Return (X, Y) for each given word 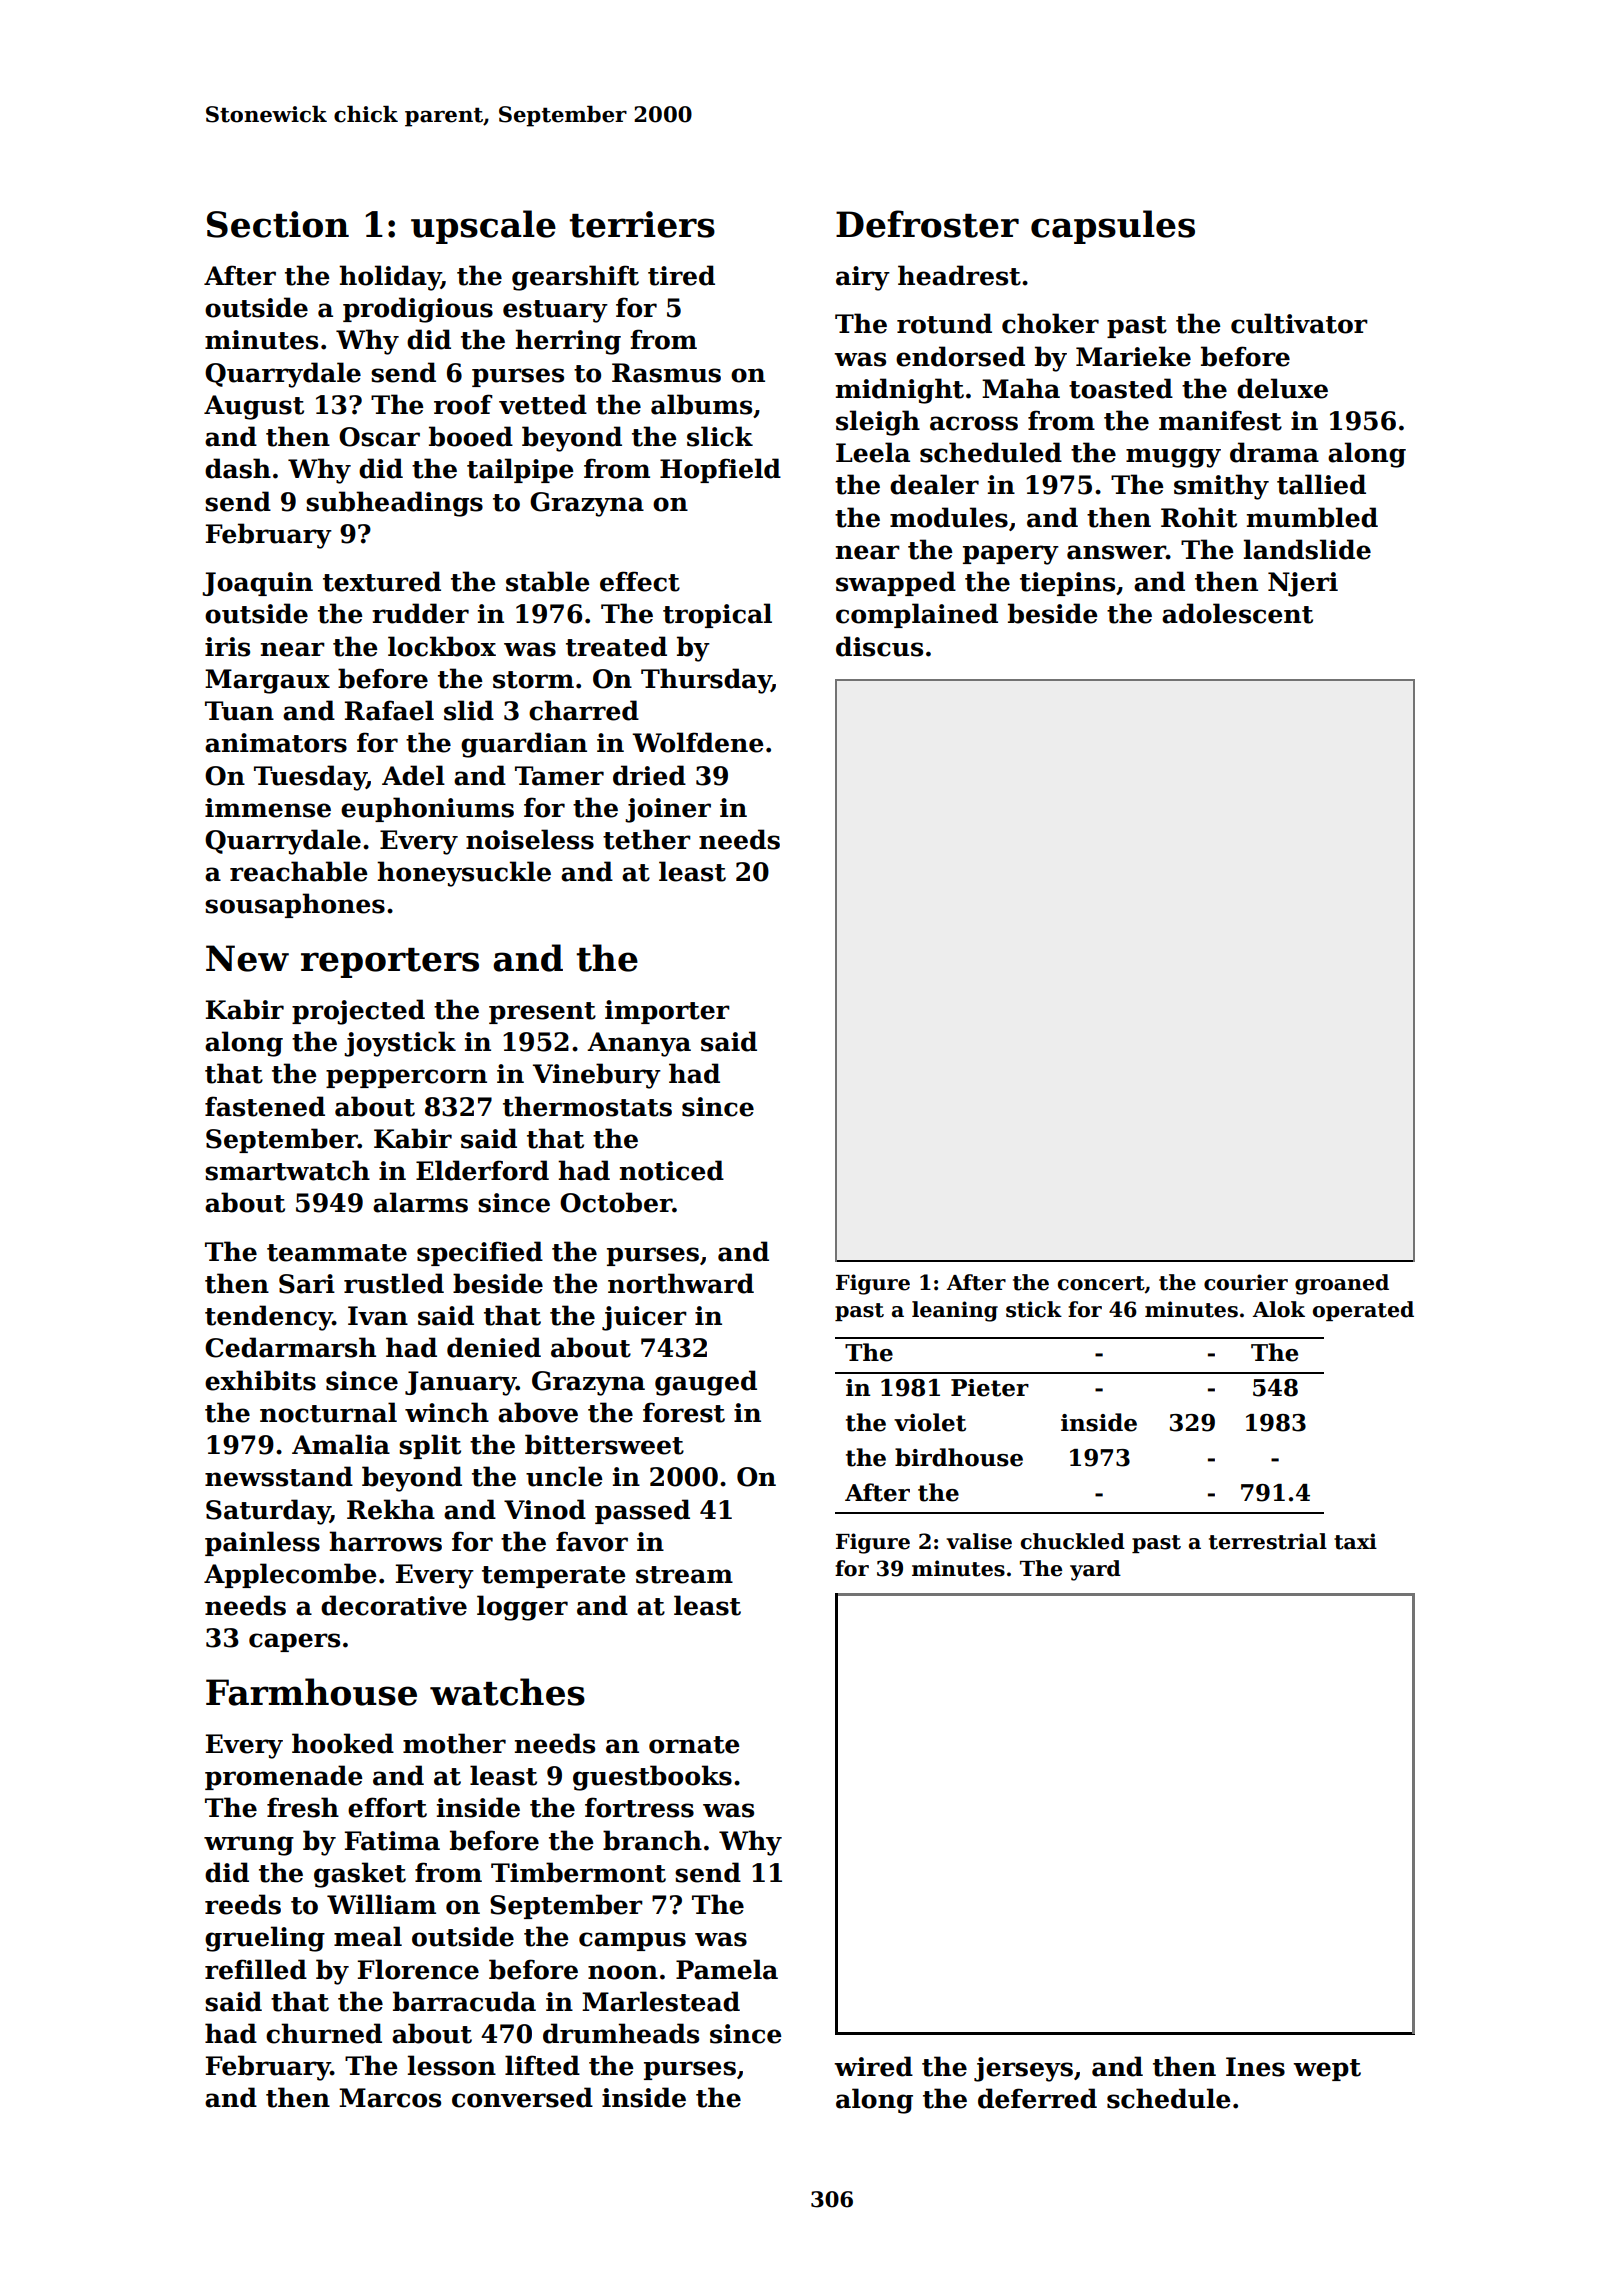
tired (681, 275)
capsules (1113, 227)
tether (647, 839)
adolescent (1237, 613)
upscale (483, 227)
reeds (243, 1904)
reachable (299, 871)
